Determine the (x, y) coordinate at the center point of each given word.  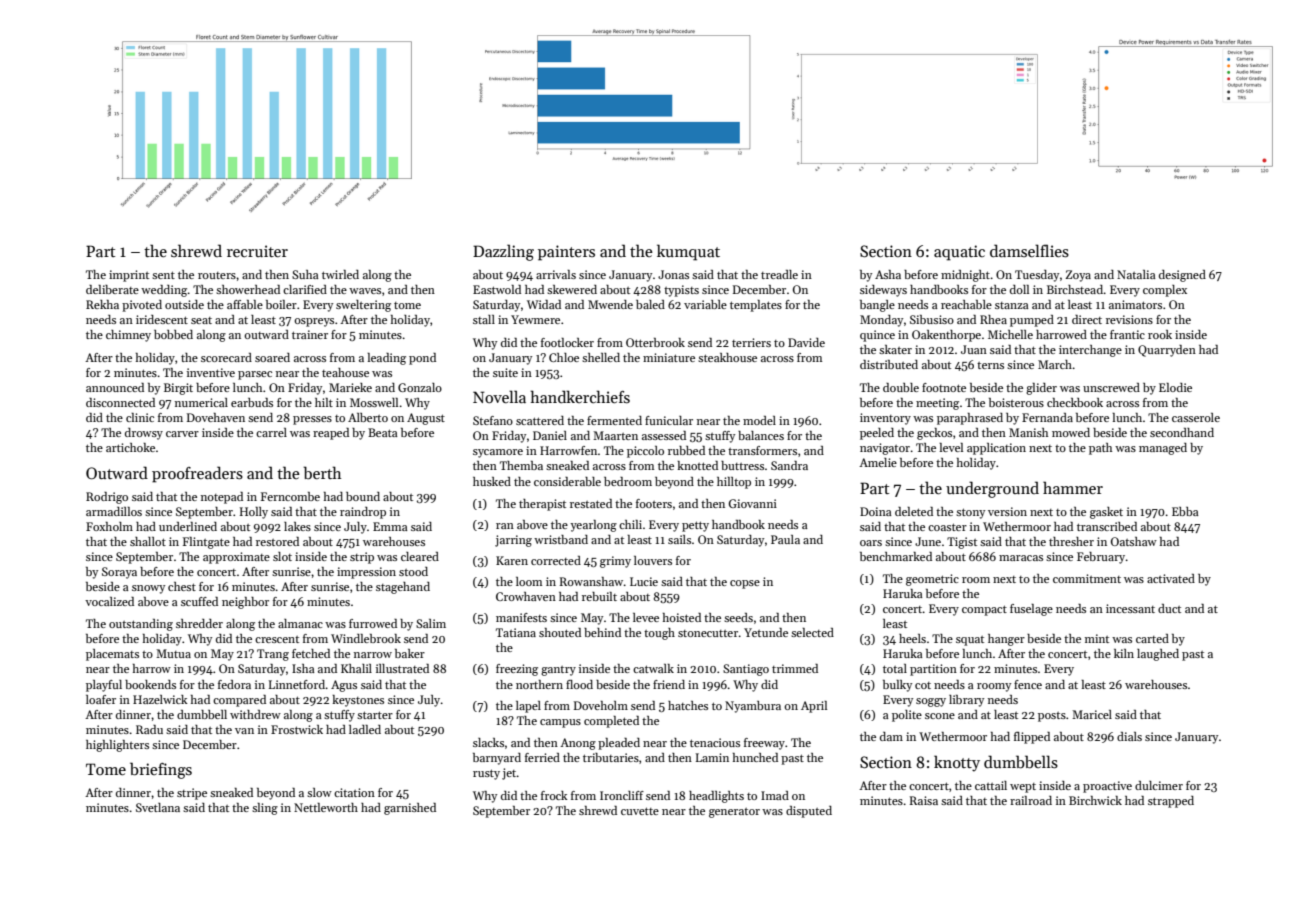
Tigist (962, 543)
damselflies (1029, 251)
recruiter (257, 251)
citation (354, 792)
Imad (775, 795)
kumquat (688, 252)
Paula (785, 539)
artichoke (130, 447)
